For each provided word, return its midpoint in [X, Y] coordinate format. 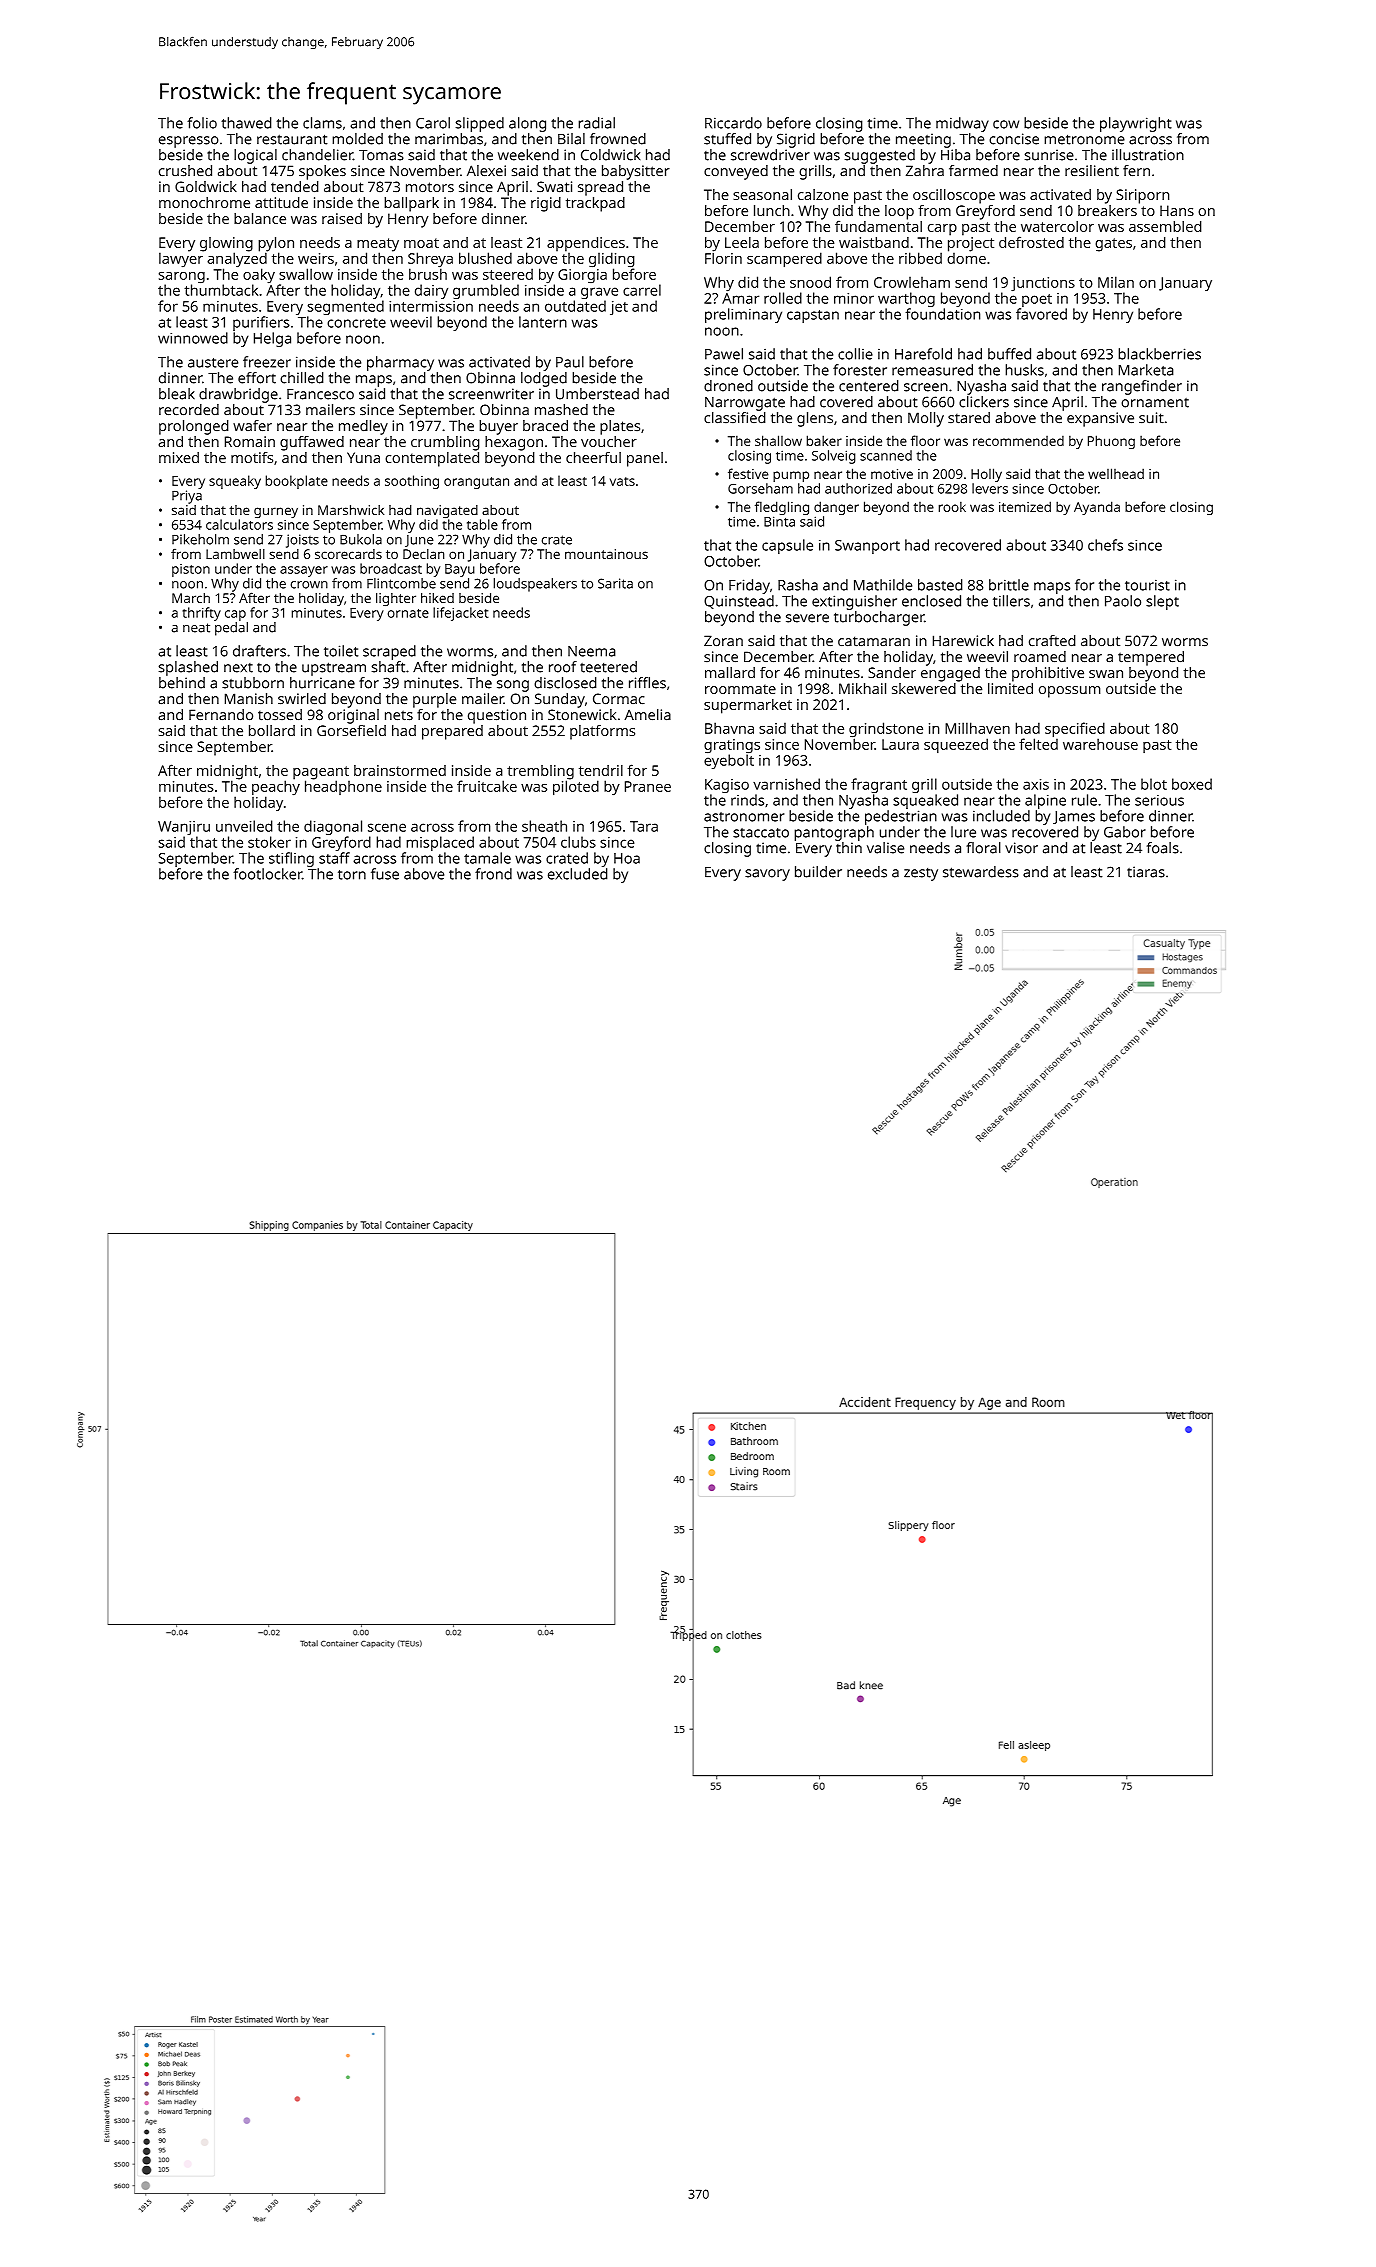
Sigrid [796, 140]
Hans [1177, 210]
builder [818, 872]
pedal [231, 629]
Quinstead [739, 602]
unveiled [244, 826]
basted [940, 585]
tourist [1147, 585]
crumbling [445, 443]
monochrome [204, 202]
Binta [779, 521]
